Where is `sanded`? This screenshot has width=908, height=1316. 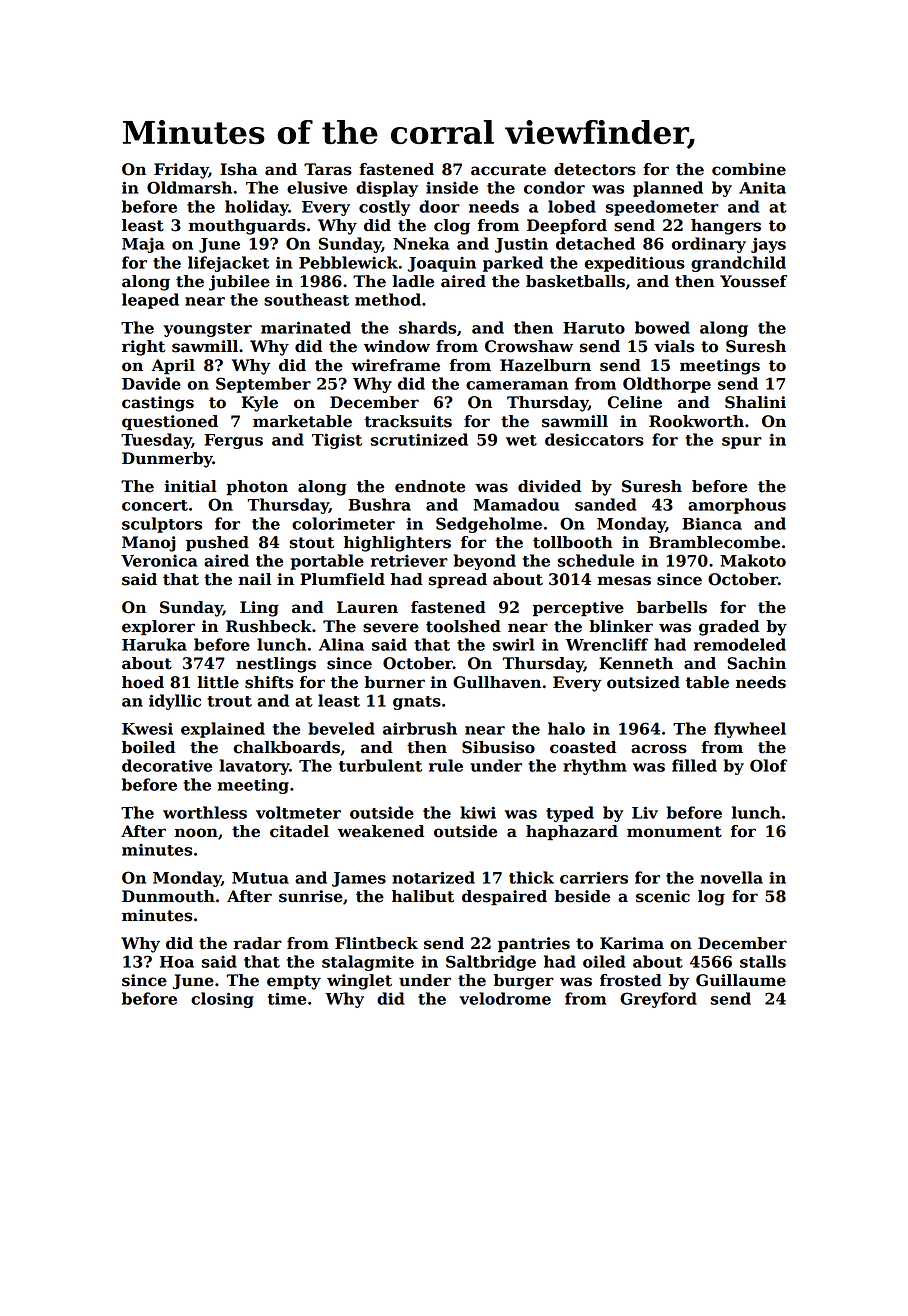
sanded is located at coordinates (605, 504).
